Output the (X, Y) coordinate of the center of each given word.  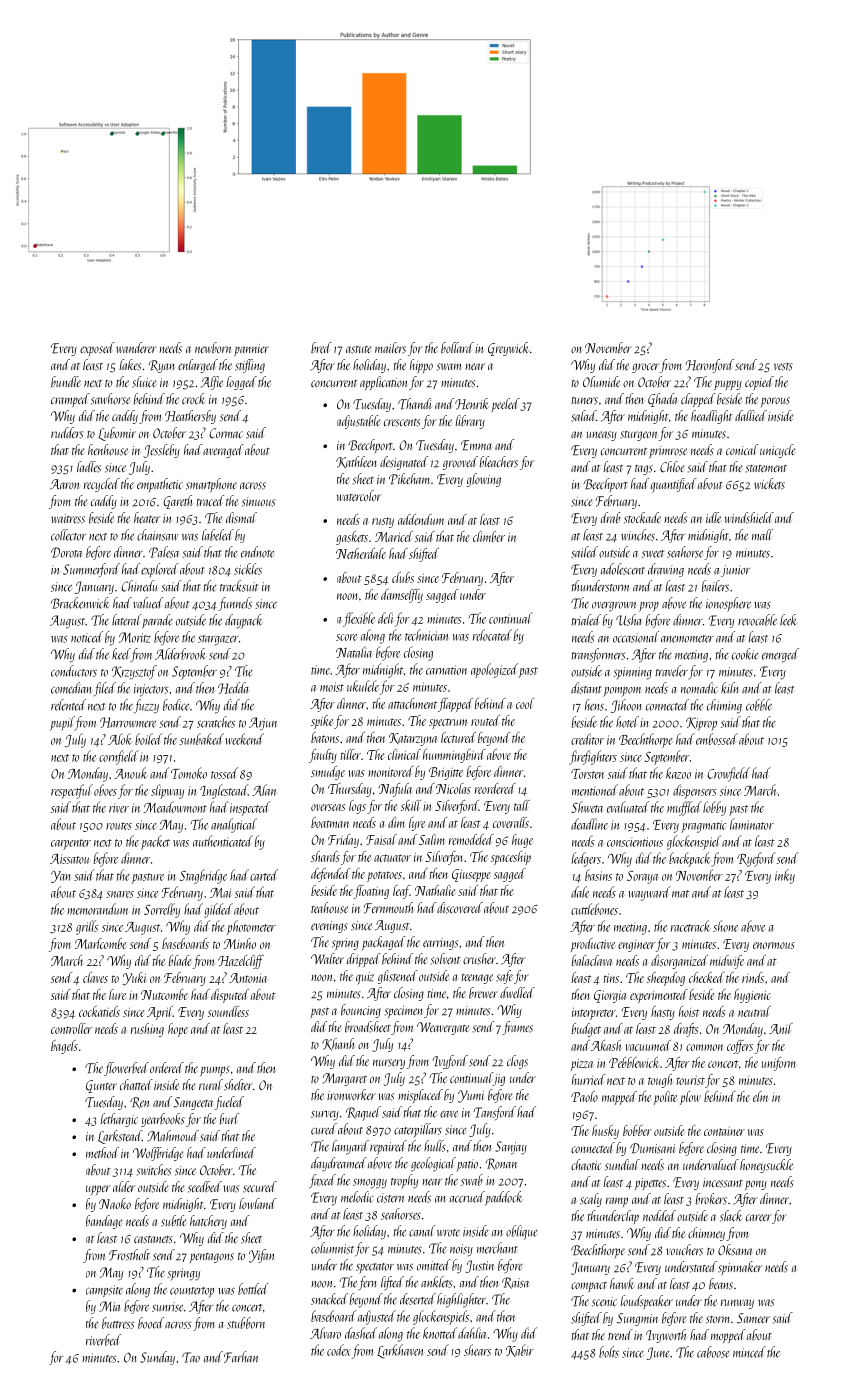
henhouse (108, 450)
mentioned (595, 790)
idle (713, 517)
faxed (322, 1181)
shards (325, 856)
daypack (243, 621)
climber (489, 536)
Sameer (753, 1318)
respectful (72, 791)
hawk (622, 1283)
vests (783, 367)
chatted (136, 1084)
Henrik (471, 404)
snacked (329, 1299)
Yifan (261, 1256)
